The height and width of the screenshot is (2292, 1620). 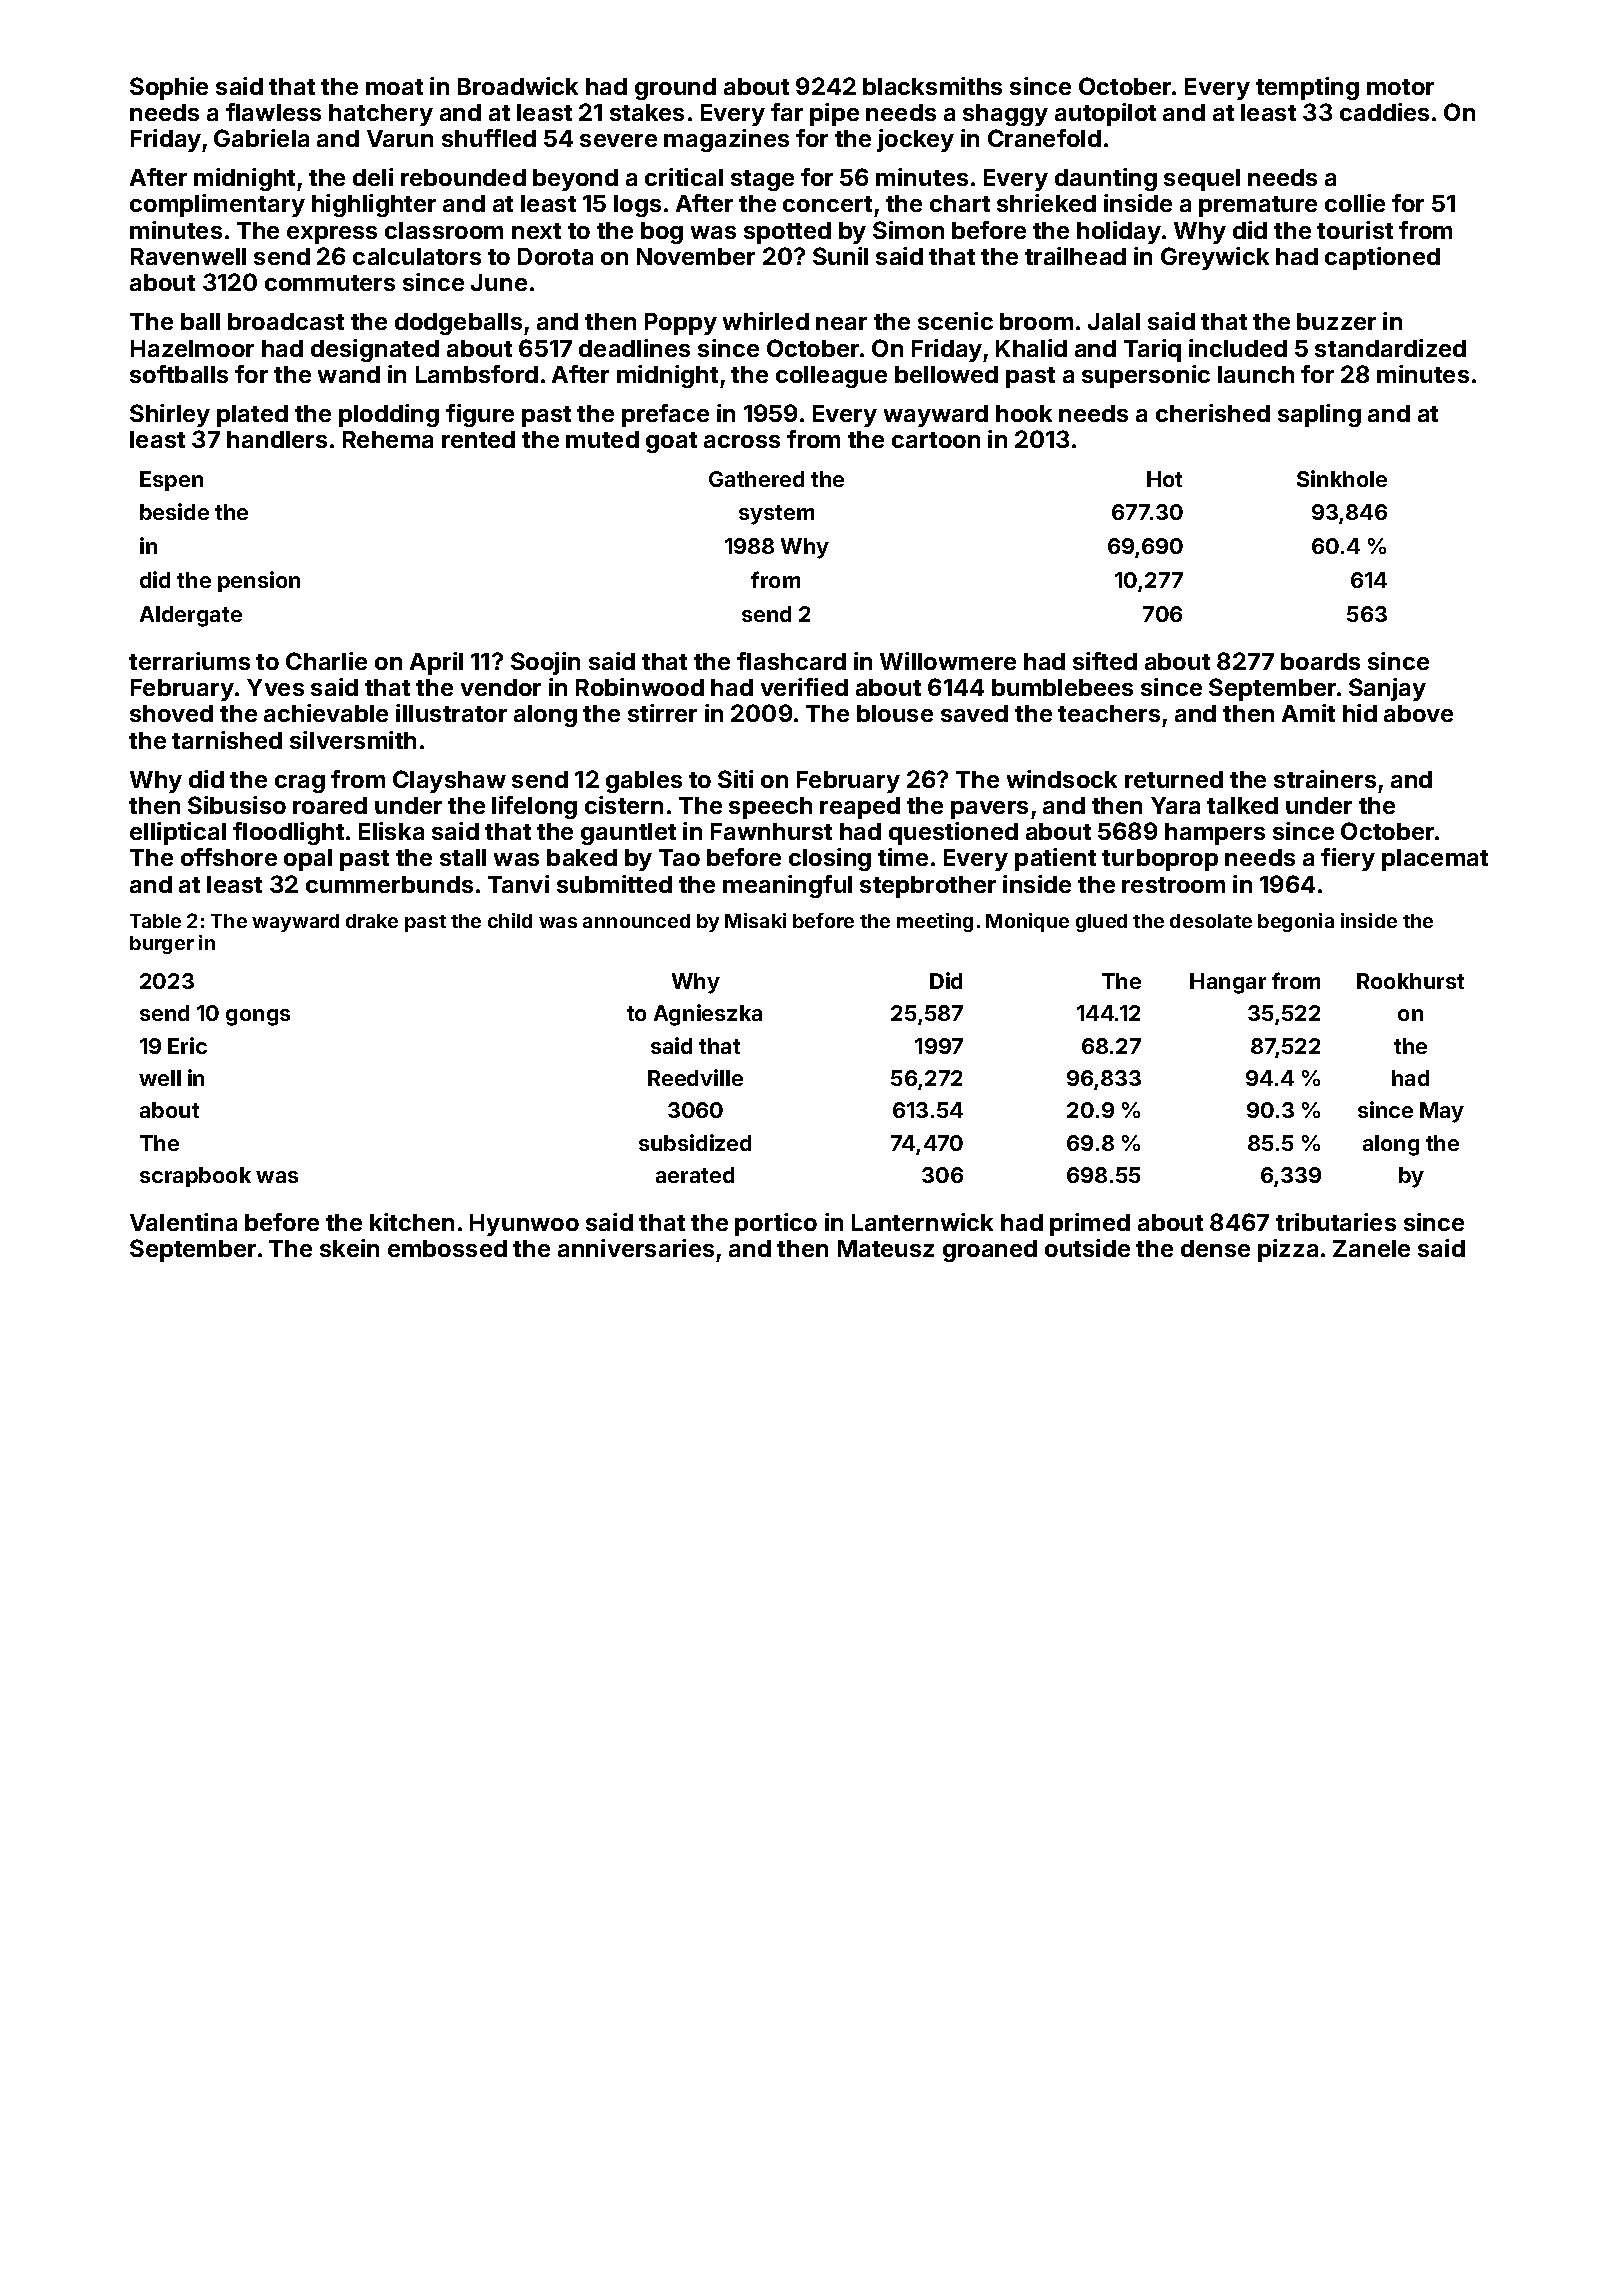 I want to click on reaped, so click(x=860, y=808).
